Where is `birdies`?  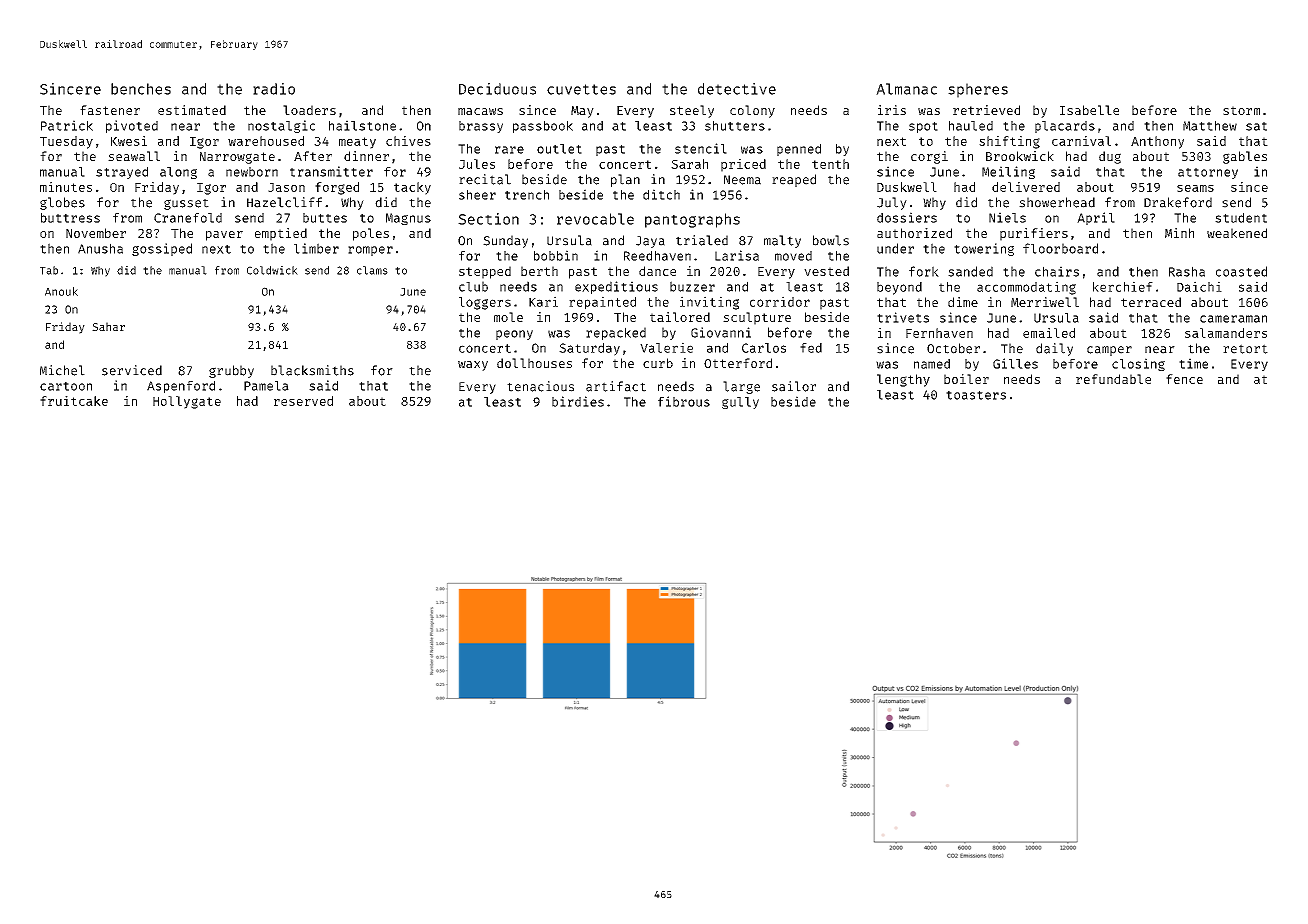 birdies is located at coordinates (578, 401).
